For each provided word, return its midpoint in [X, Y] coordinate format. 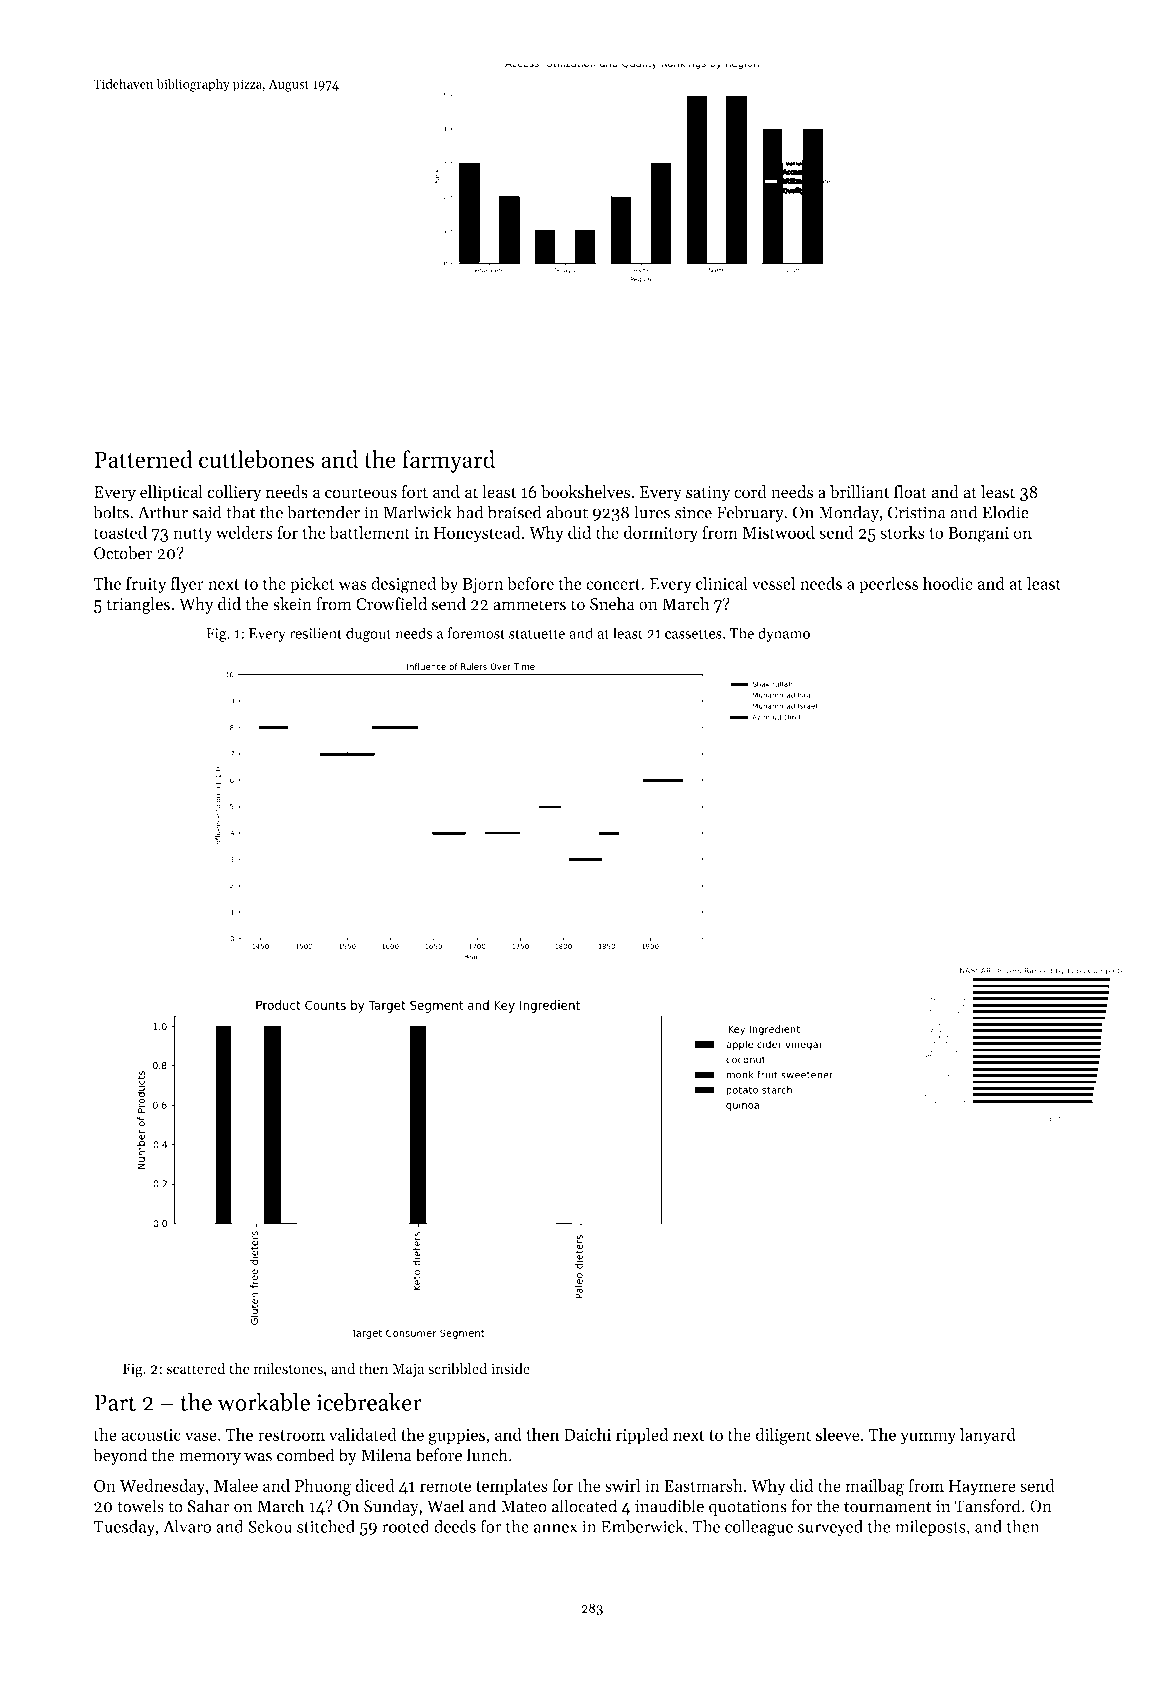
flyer [187, 585]
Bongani [978, 535]
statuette [537, 634]
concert [613, 584]
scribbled [457, 1368]
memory [210, 1459]
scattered [196, 1368]
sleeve [838, 1434]
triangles [138, 605]
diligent [783, 1436]
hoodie [948, 583]
